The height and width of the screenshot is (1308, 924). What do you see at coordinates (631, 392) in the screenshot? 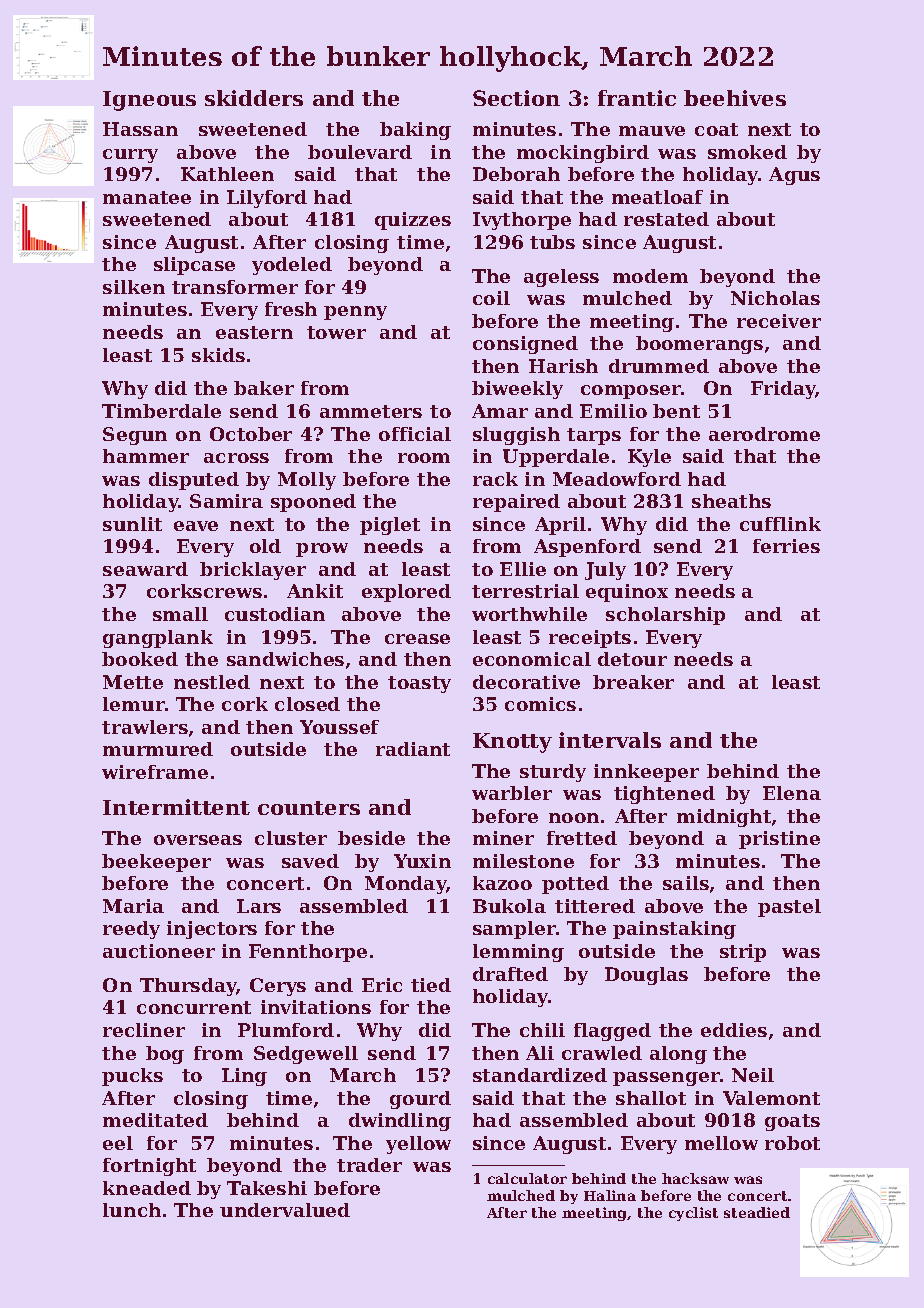
I see `composer` at bounding box center [631, 392].
